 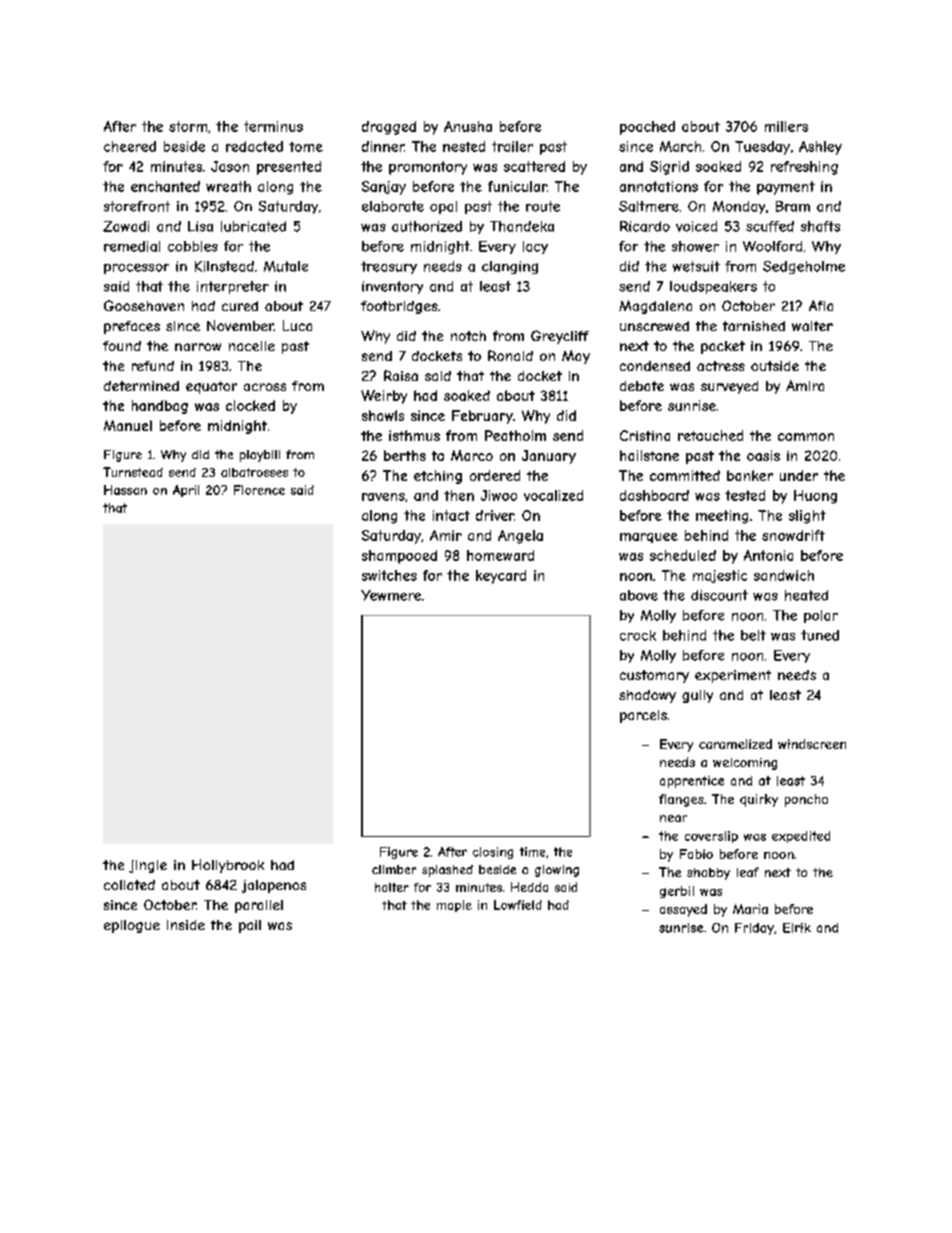 I want to click on enchanted, so click(x=165, y=186).
